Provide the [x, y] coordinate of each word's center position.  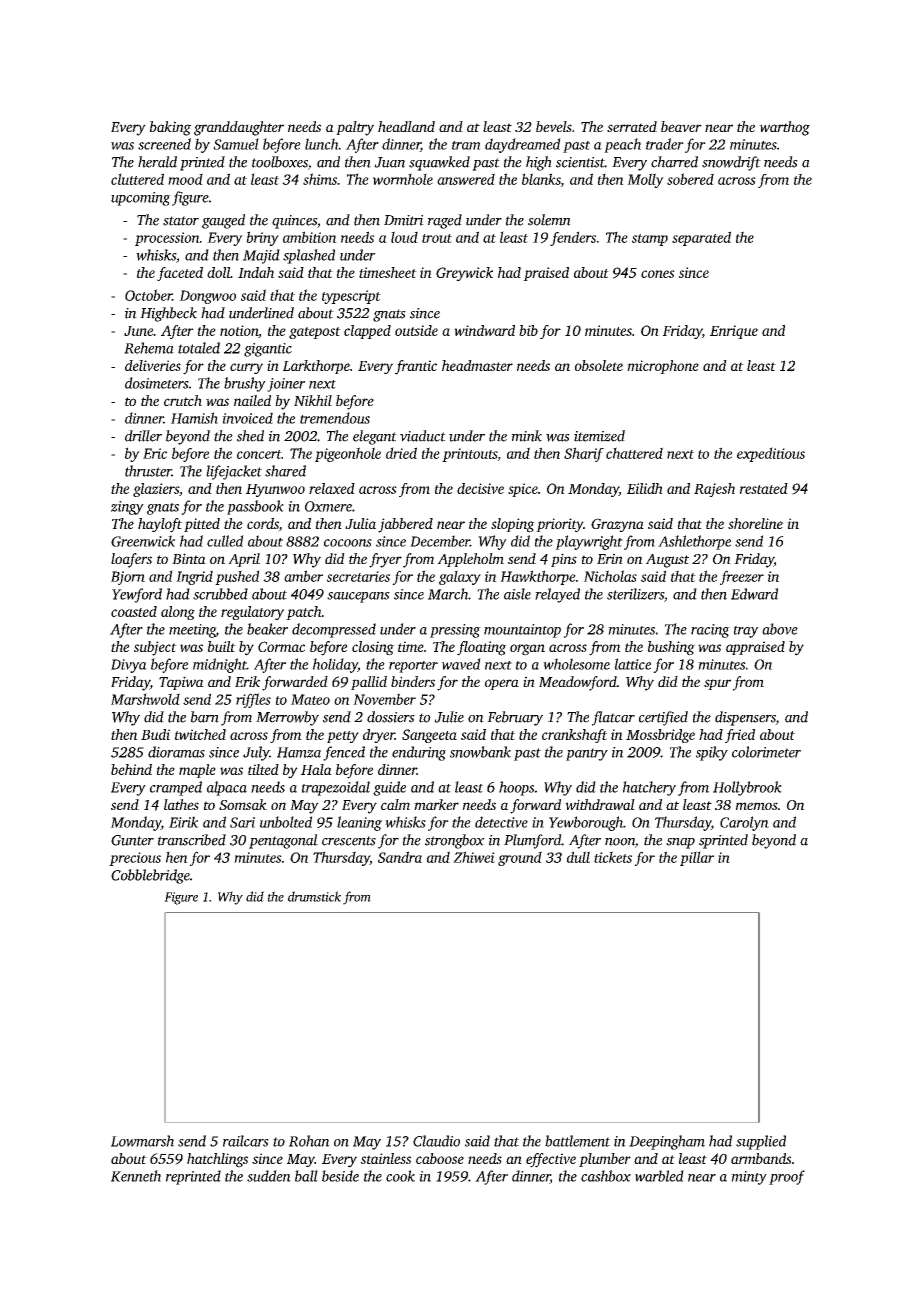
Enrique [734, 332]
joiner [286, 385]
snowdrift [731, 163]
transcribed [192, 840]
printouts [469, 455]
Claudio [436, 1141]
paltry [355, 128]
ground [520, 858]
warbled [659, 1176]
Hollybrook [747, 788]
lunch [322, 144]
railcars [246, 1141]
